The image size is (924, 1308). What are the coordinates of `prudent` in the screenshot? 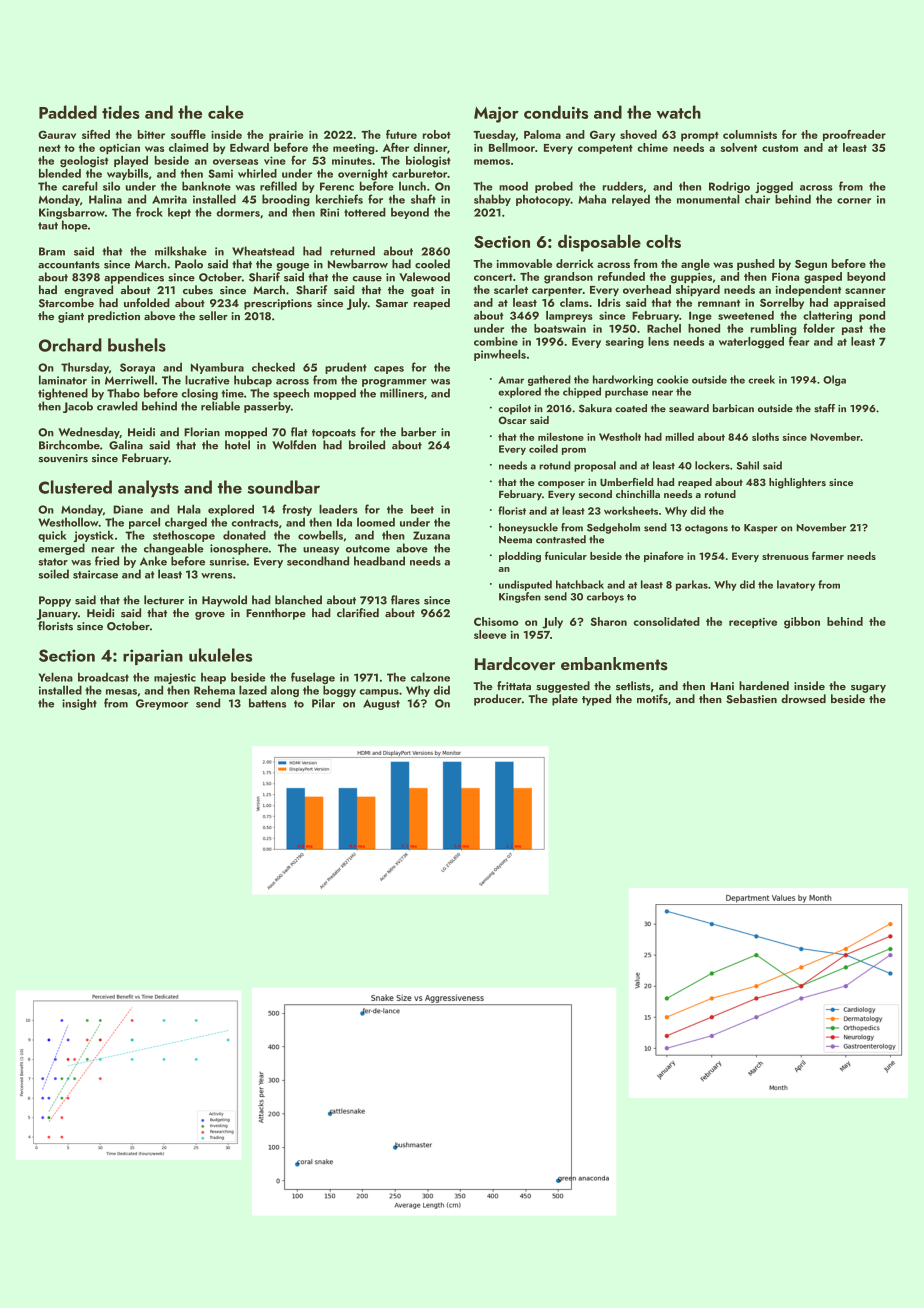 It's located at (346, 368).
